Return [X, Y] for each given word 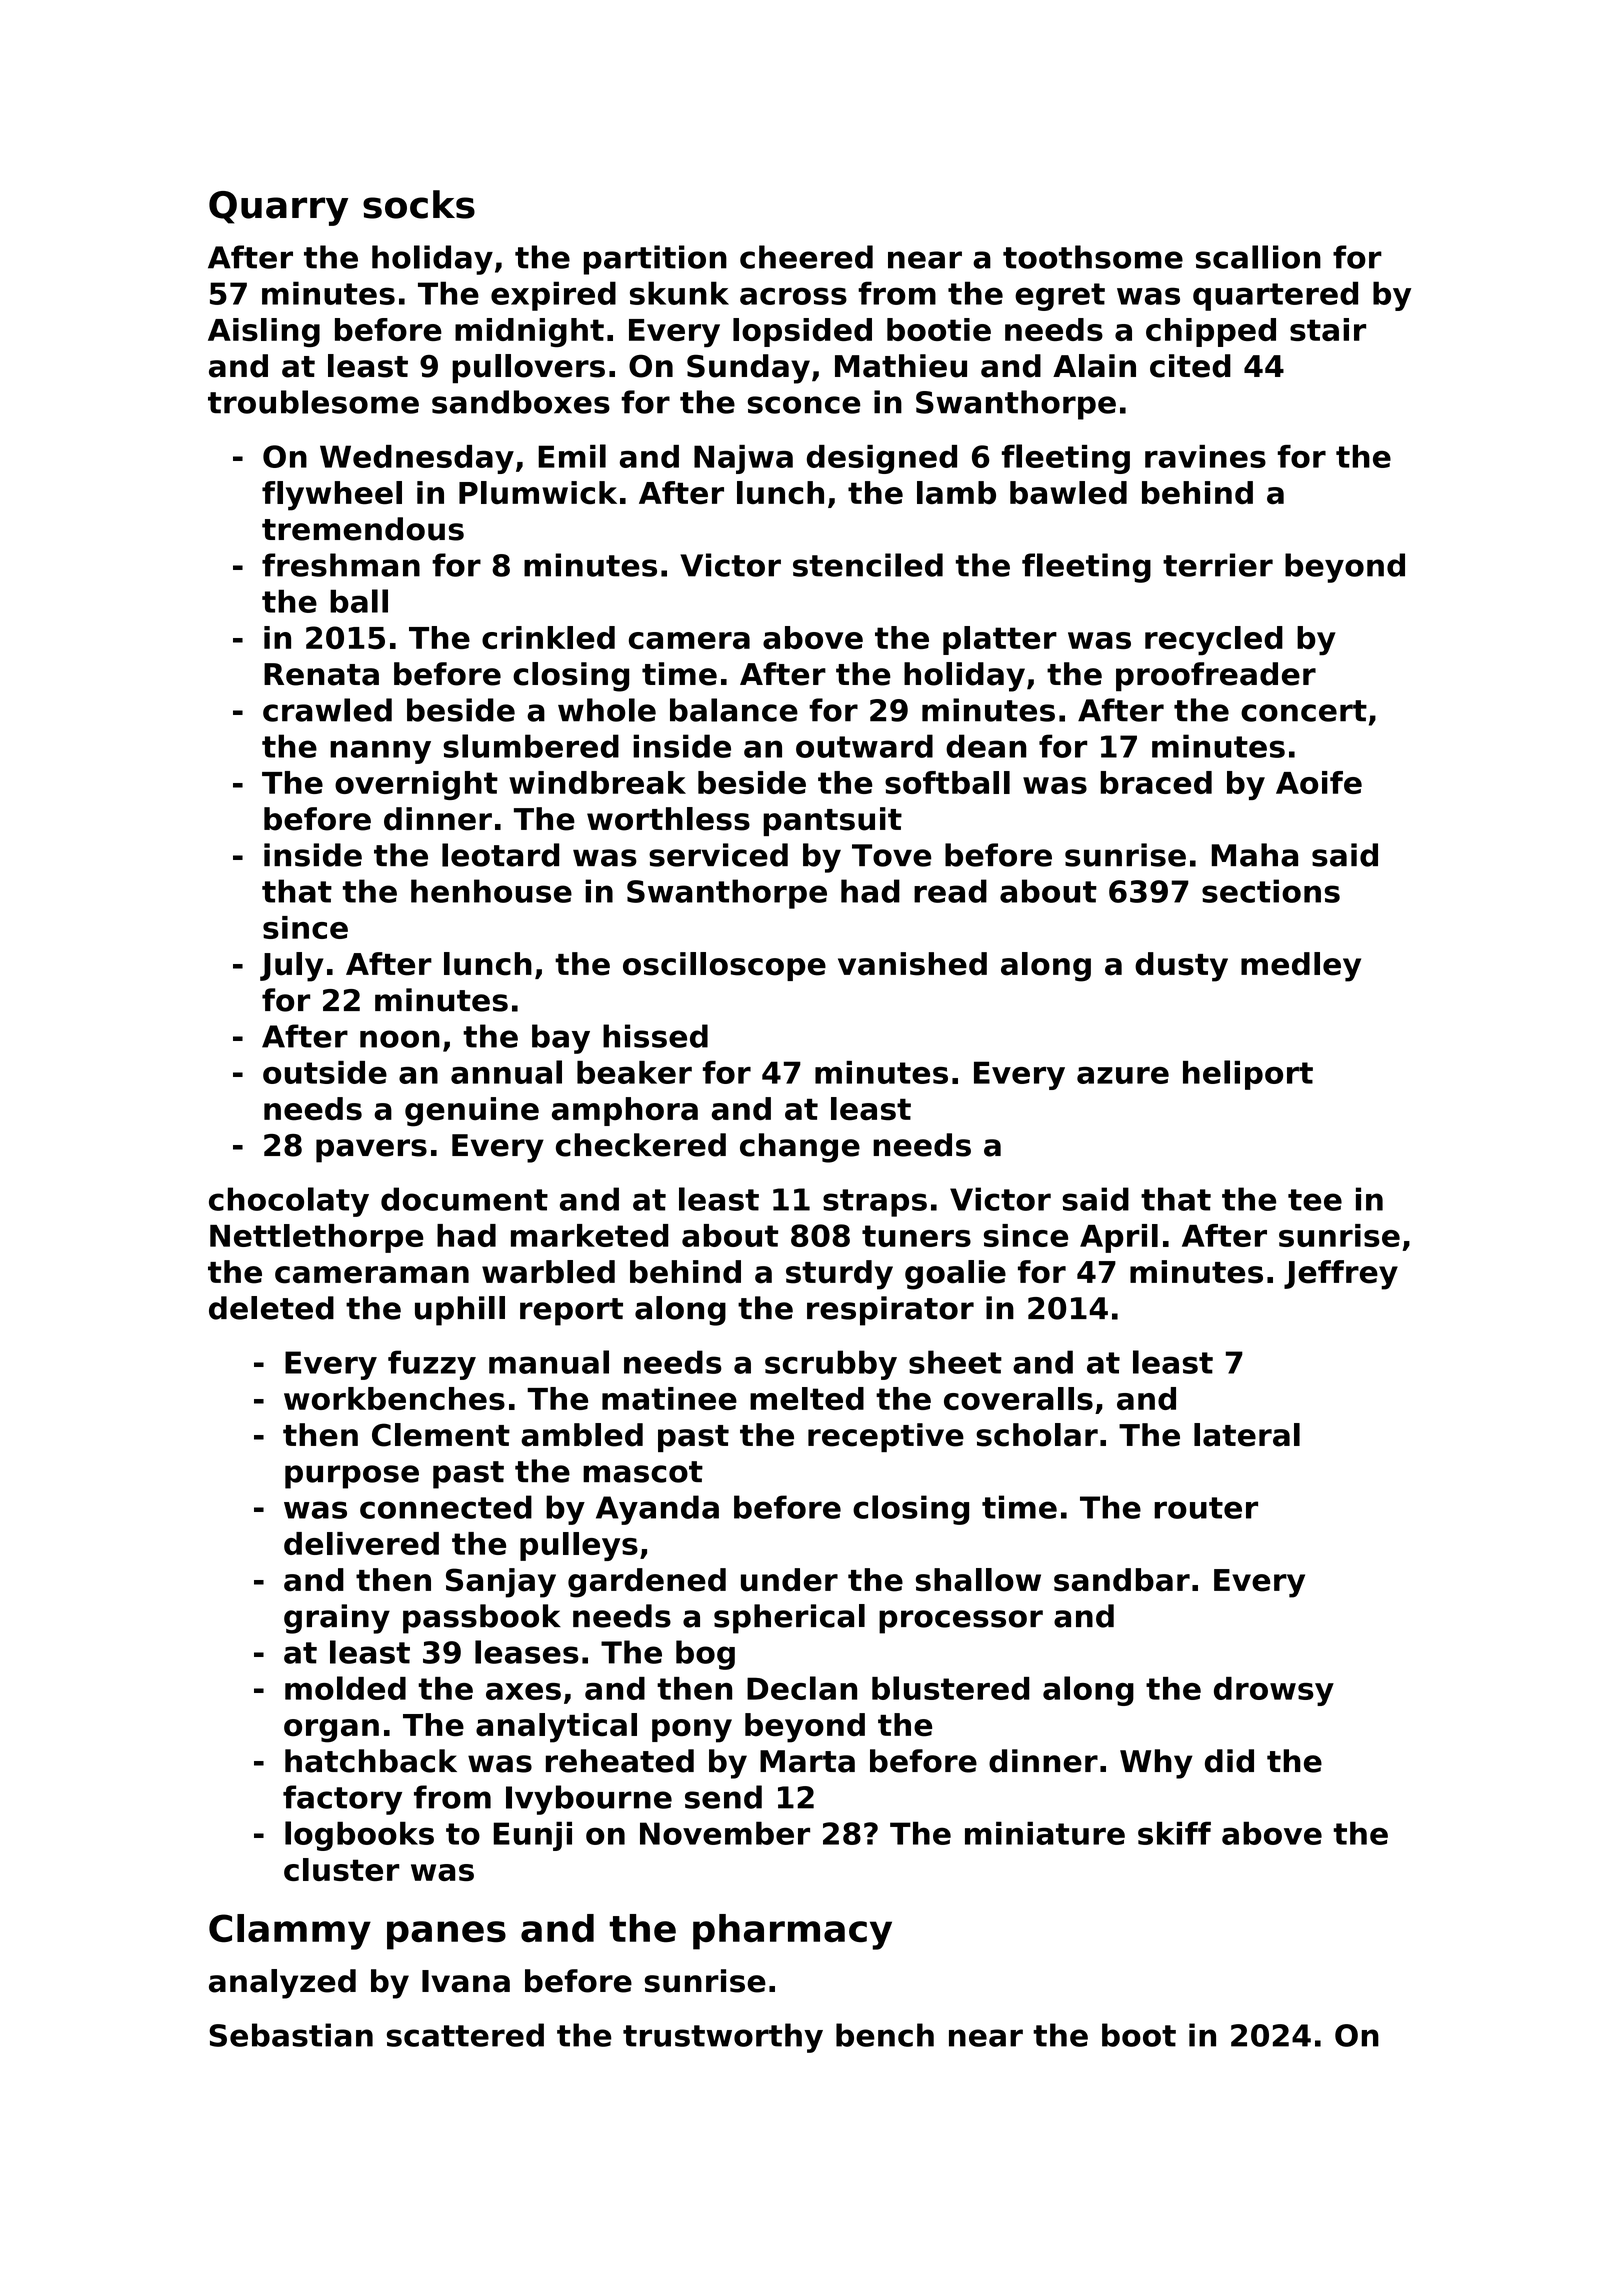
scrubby [831, 1365]
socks [419, 204]
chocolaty [289, 1202]
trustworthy [723, 2038]
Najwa [743, 459]
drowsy [1274, 1691]
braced [1156, 782]
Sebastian [291, 2035]
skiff [1174, 1833]
